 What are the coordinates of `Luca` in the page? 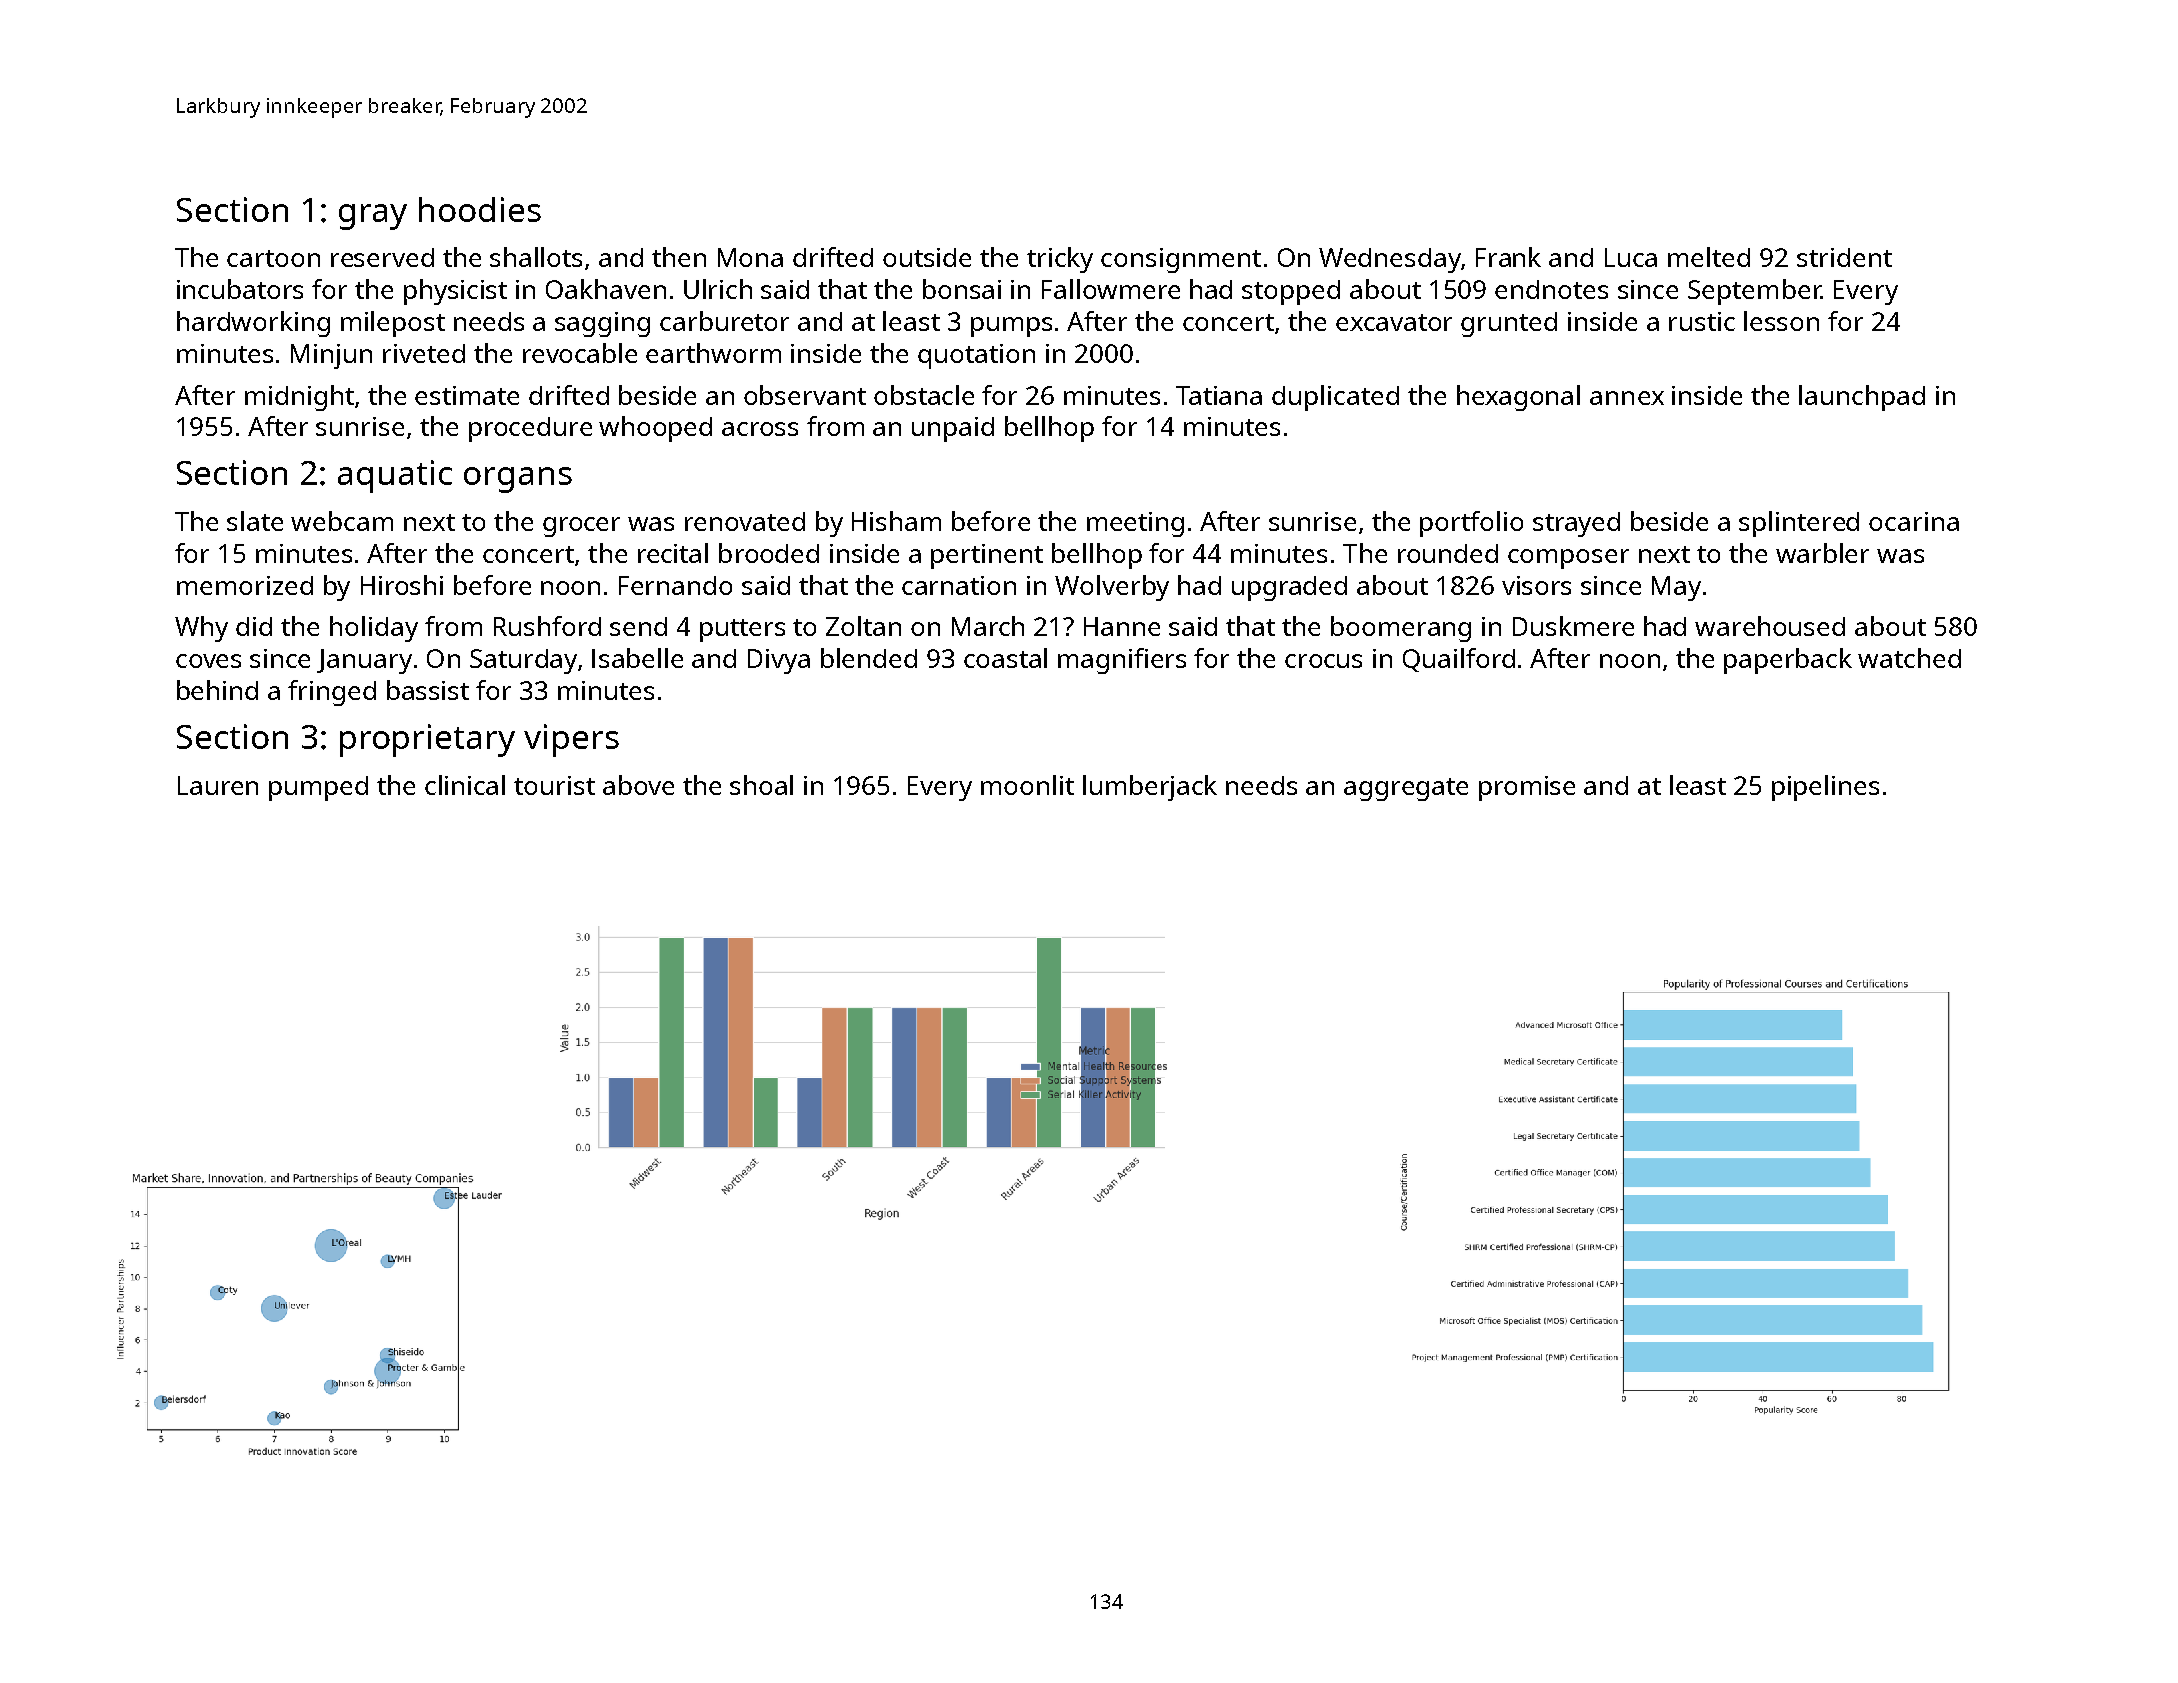 It's located at (1631, 257).
